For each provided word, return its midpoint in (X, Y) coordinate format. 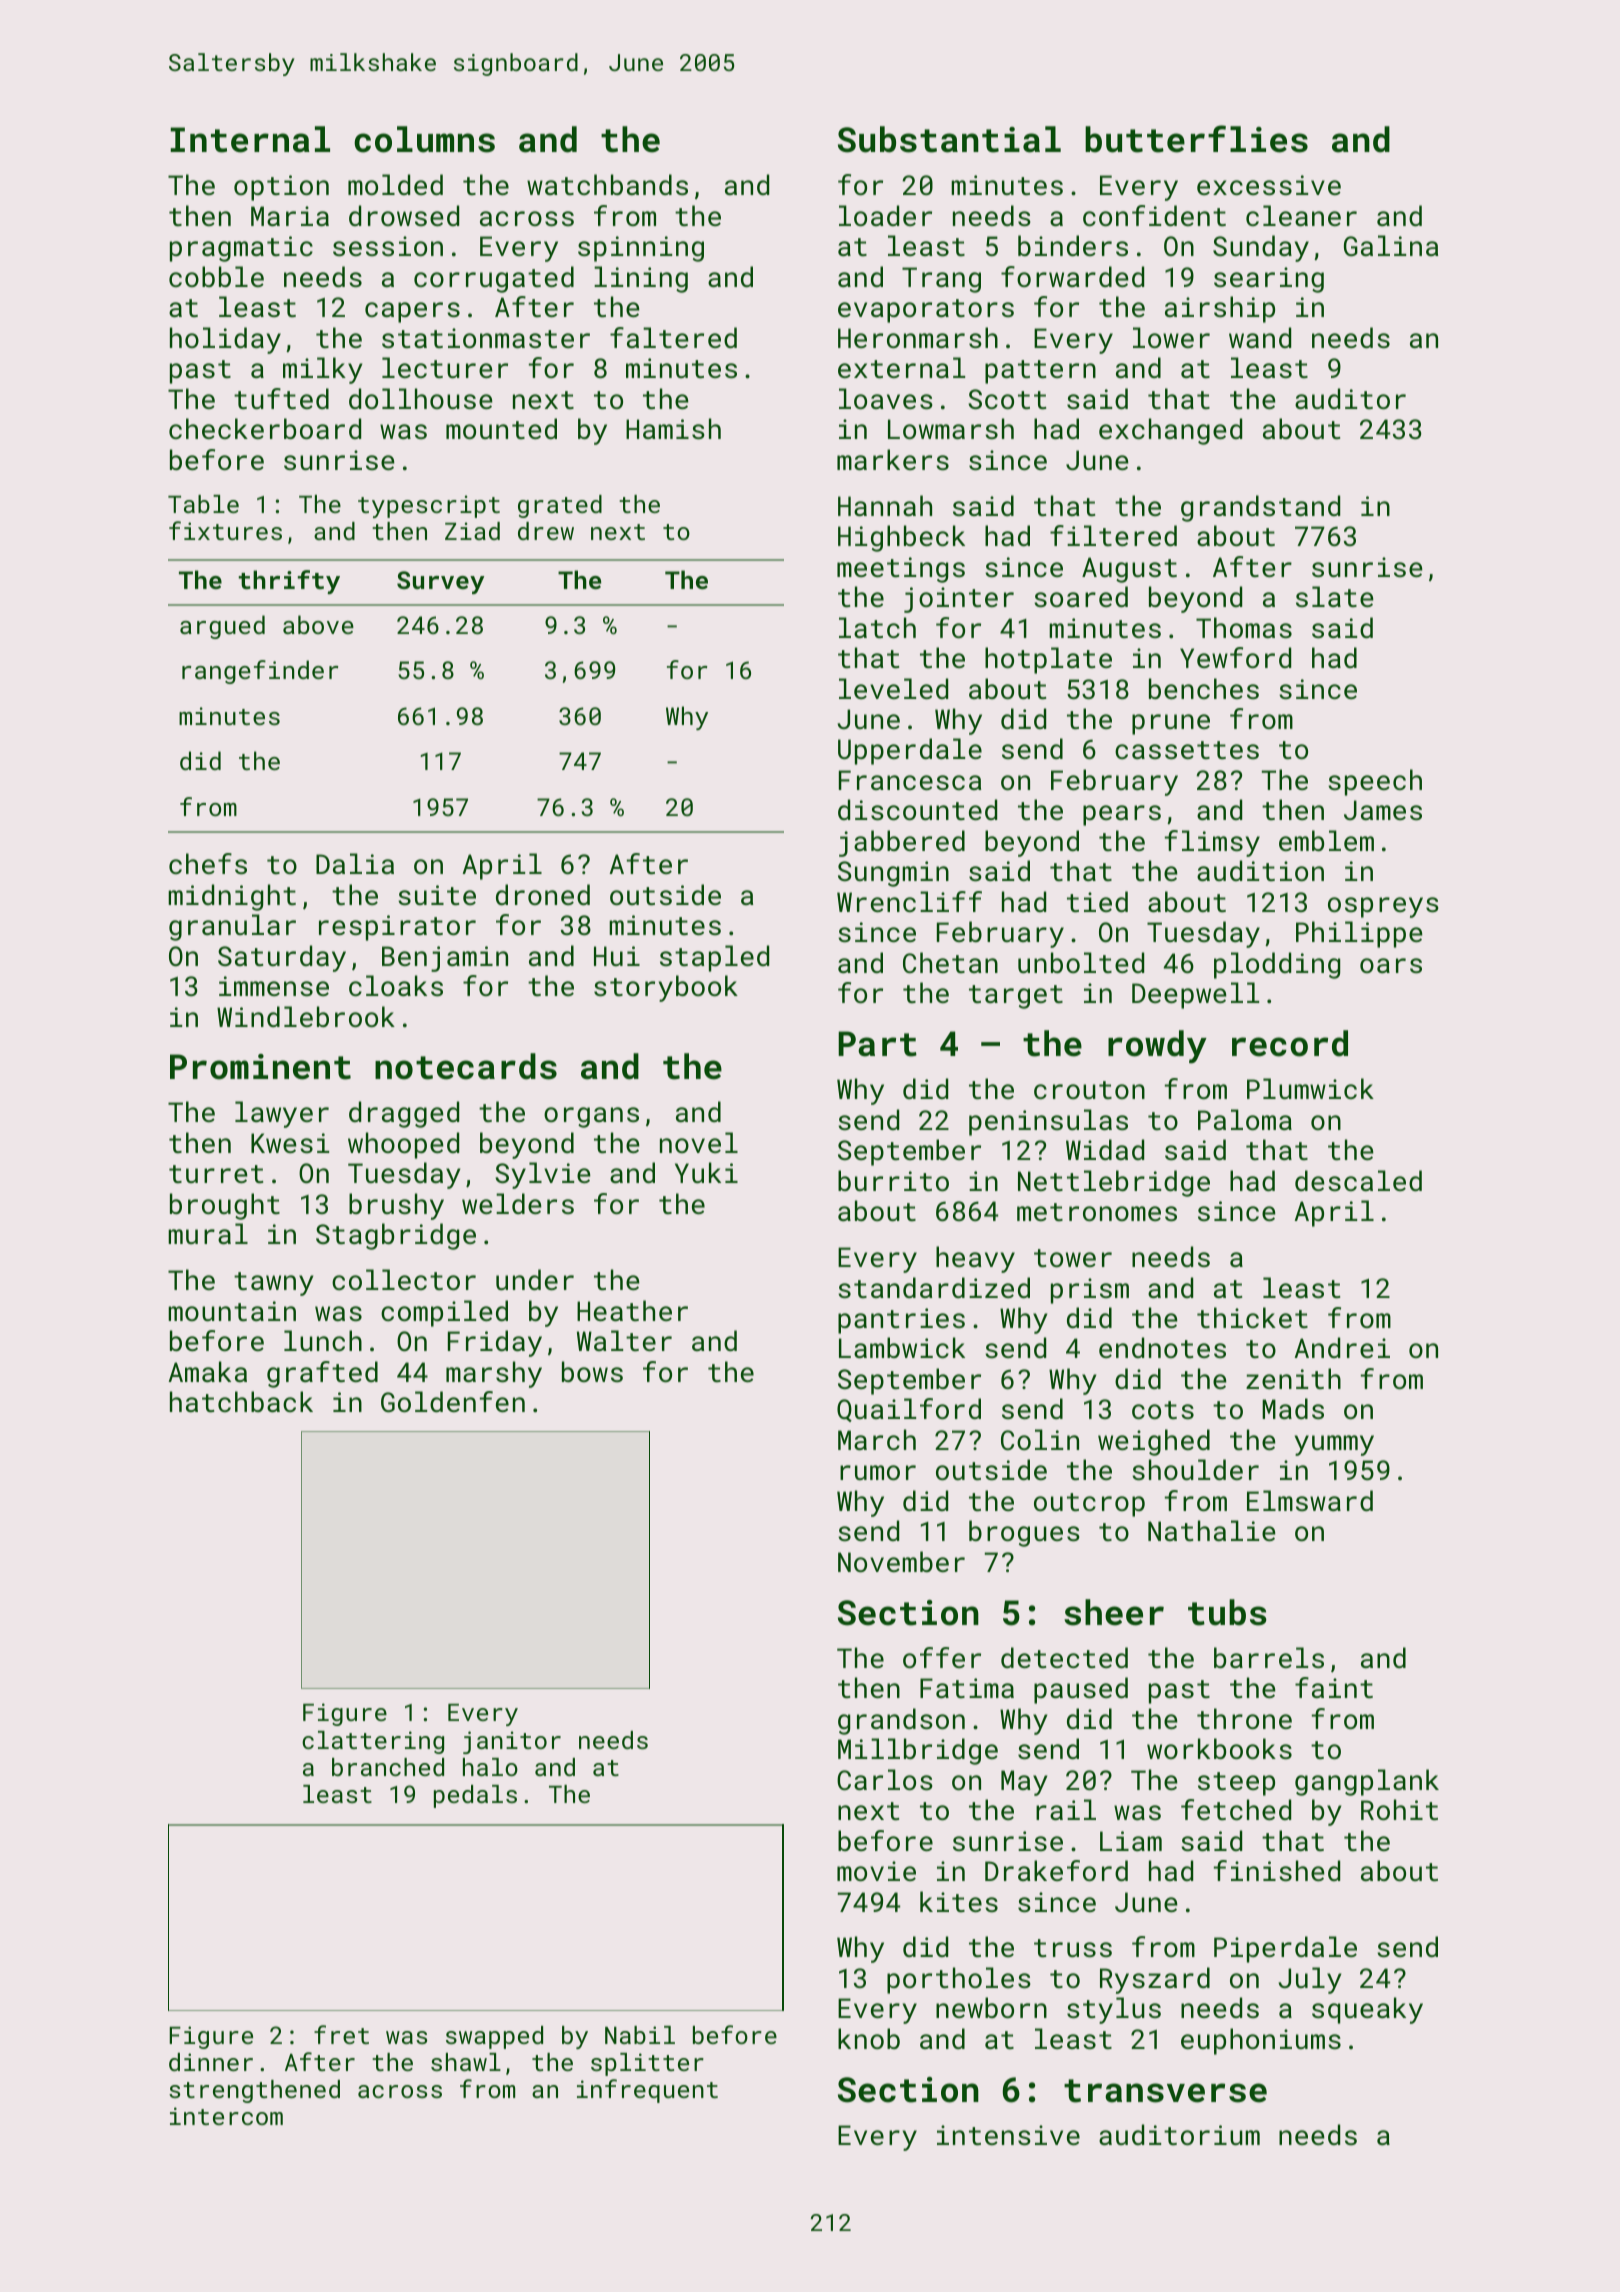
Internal (250, 139)
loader (885, 215)
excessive (1269, 185)
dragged (404, 1114)
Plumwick (1310, 1088)
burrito (893, 1181)
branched (388, 1767)
